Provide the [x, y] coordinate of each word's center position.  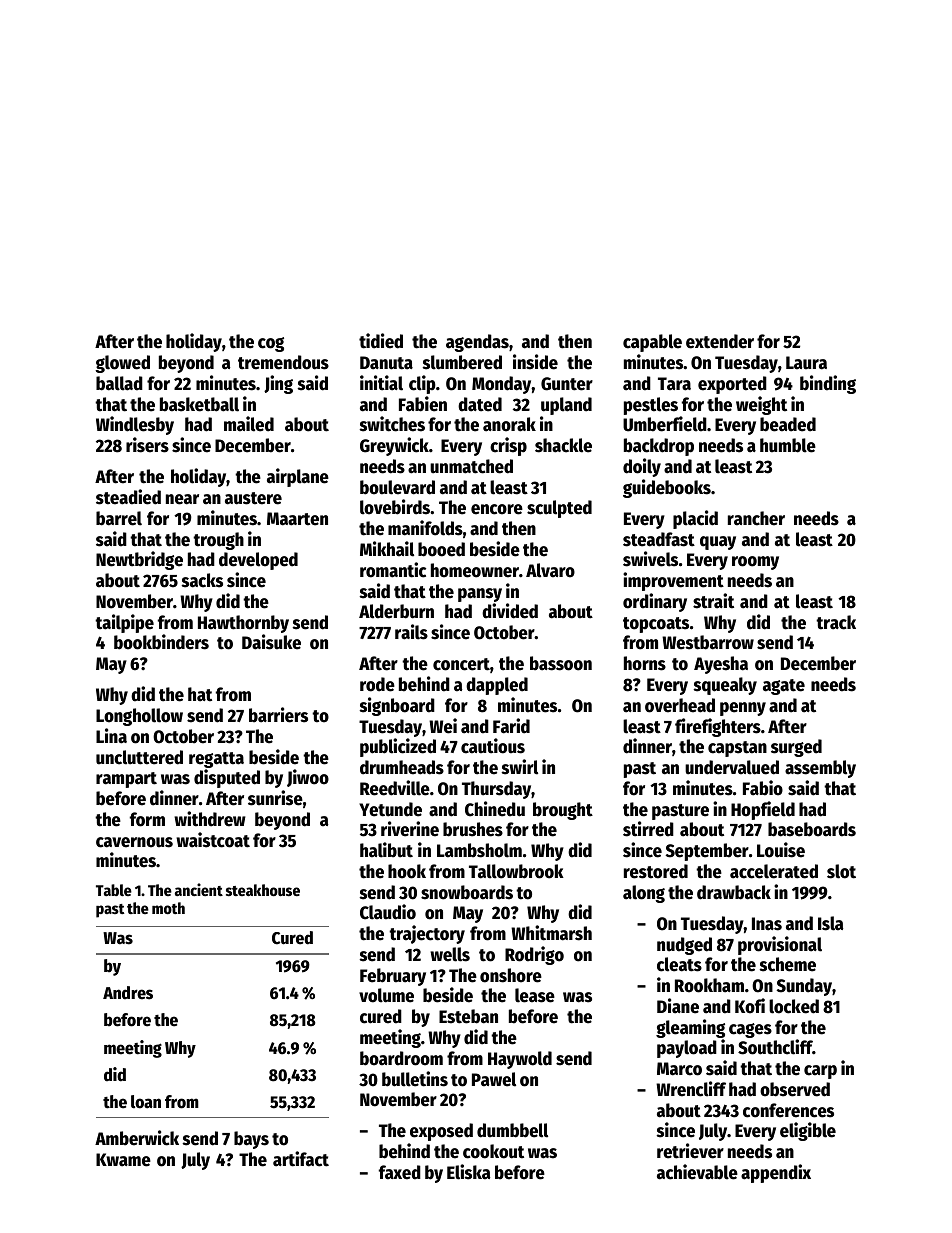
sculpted [559, 509]
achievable [697, 1172]
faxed [400, 1172]
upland [566, 406]
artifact [301, 1159]
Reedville [395, 788]
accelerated [774, 871]
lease [535, 995]
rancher [756, 518]
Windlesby [135, 425]
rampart [126, 780]
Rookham [709, 985]
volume [386, 995]
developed [258, 561]
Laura [806, 363]
